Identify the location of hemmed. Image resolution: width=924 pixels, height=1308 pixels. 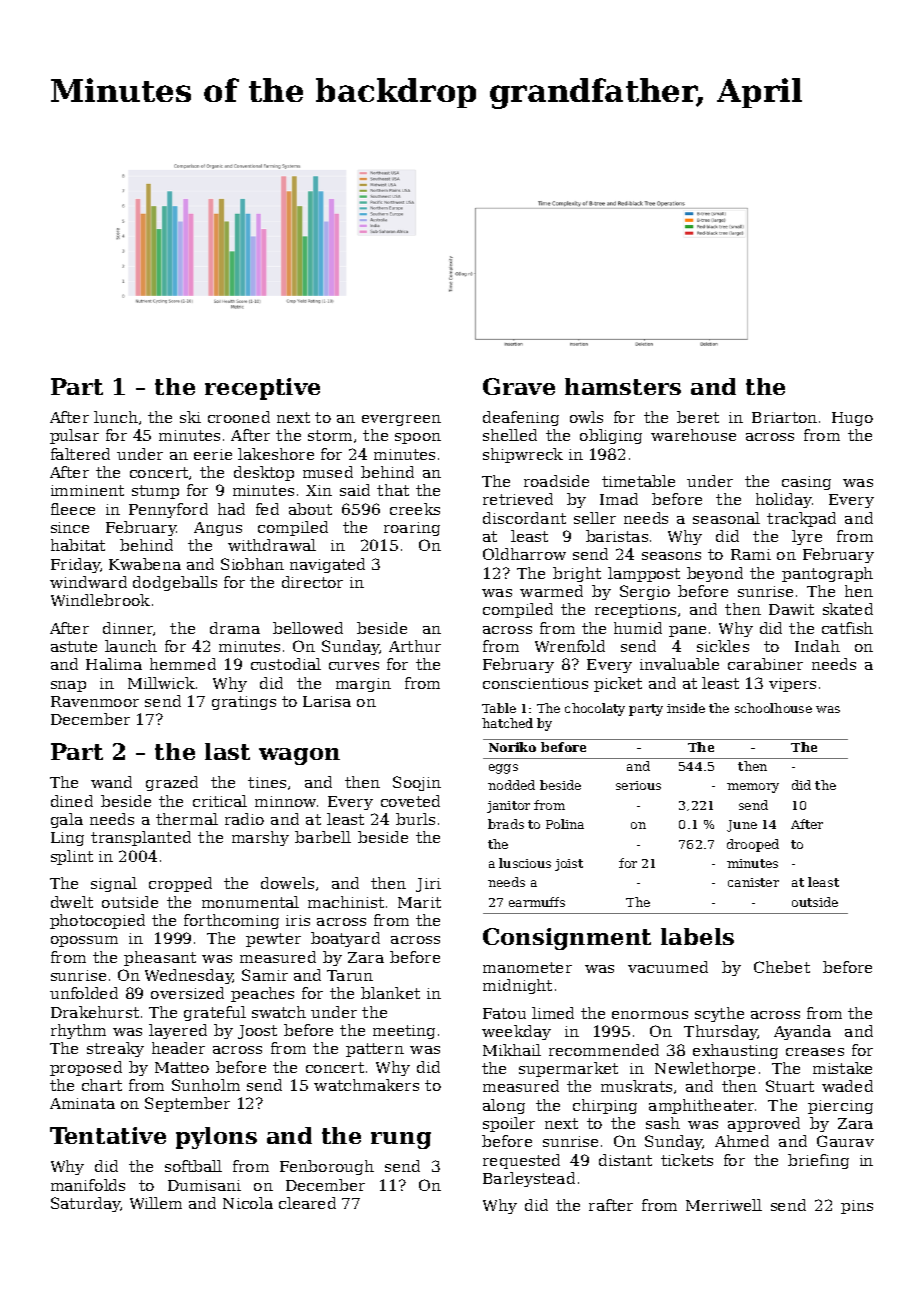
(183, 664).
